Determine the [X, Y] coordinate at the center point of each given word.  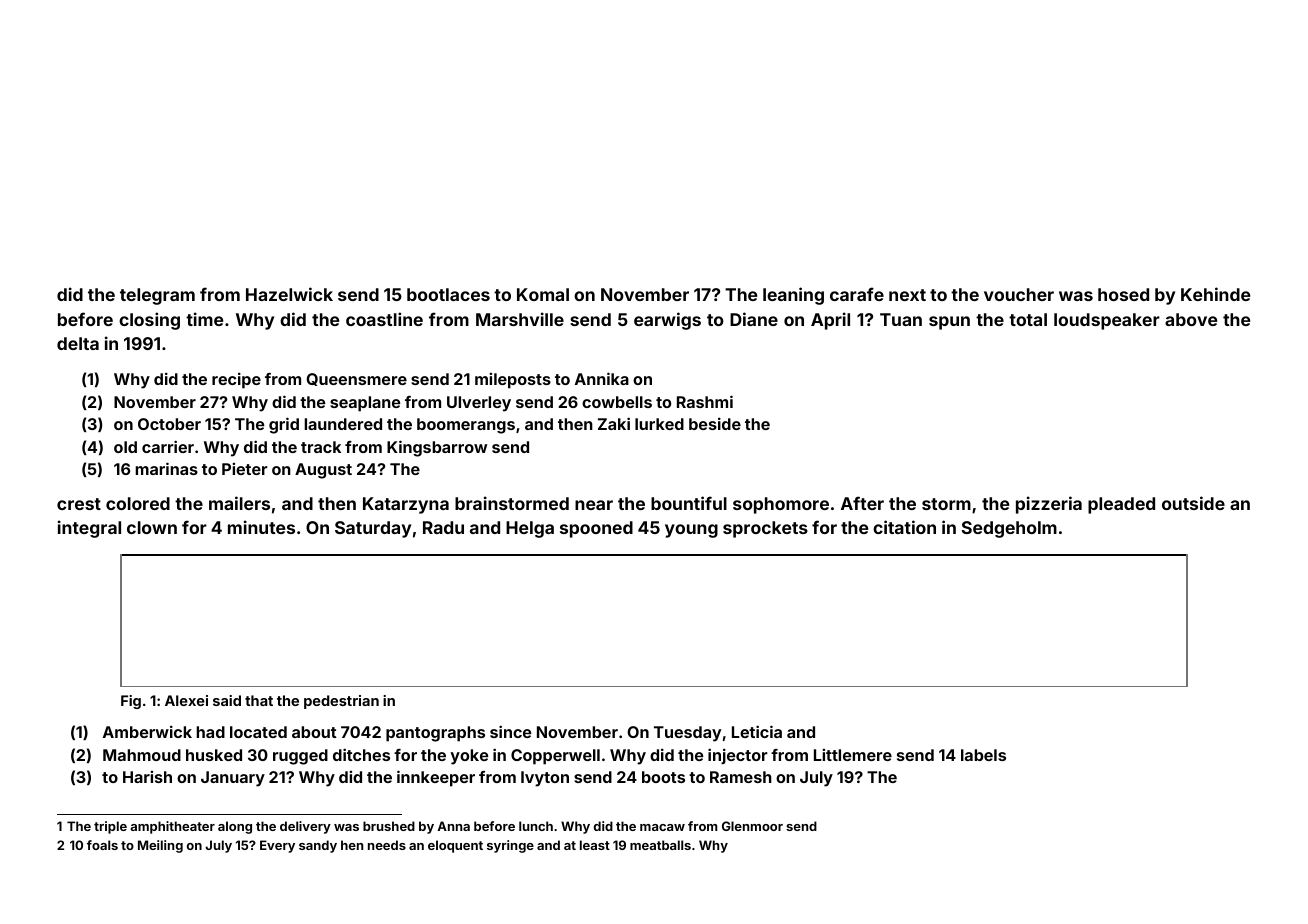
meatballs [660, 845]
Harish [147, 777]
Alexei [186, 700]
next [907, 295]
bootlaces [448, 294]
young [691, 531]
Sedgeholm [1009, 529]
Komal [543, 294]
